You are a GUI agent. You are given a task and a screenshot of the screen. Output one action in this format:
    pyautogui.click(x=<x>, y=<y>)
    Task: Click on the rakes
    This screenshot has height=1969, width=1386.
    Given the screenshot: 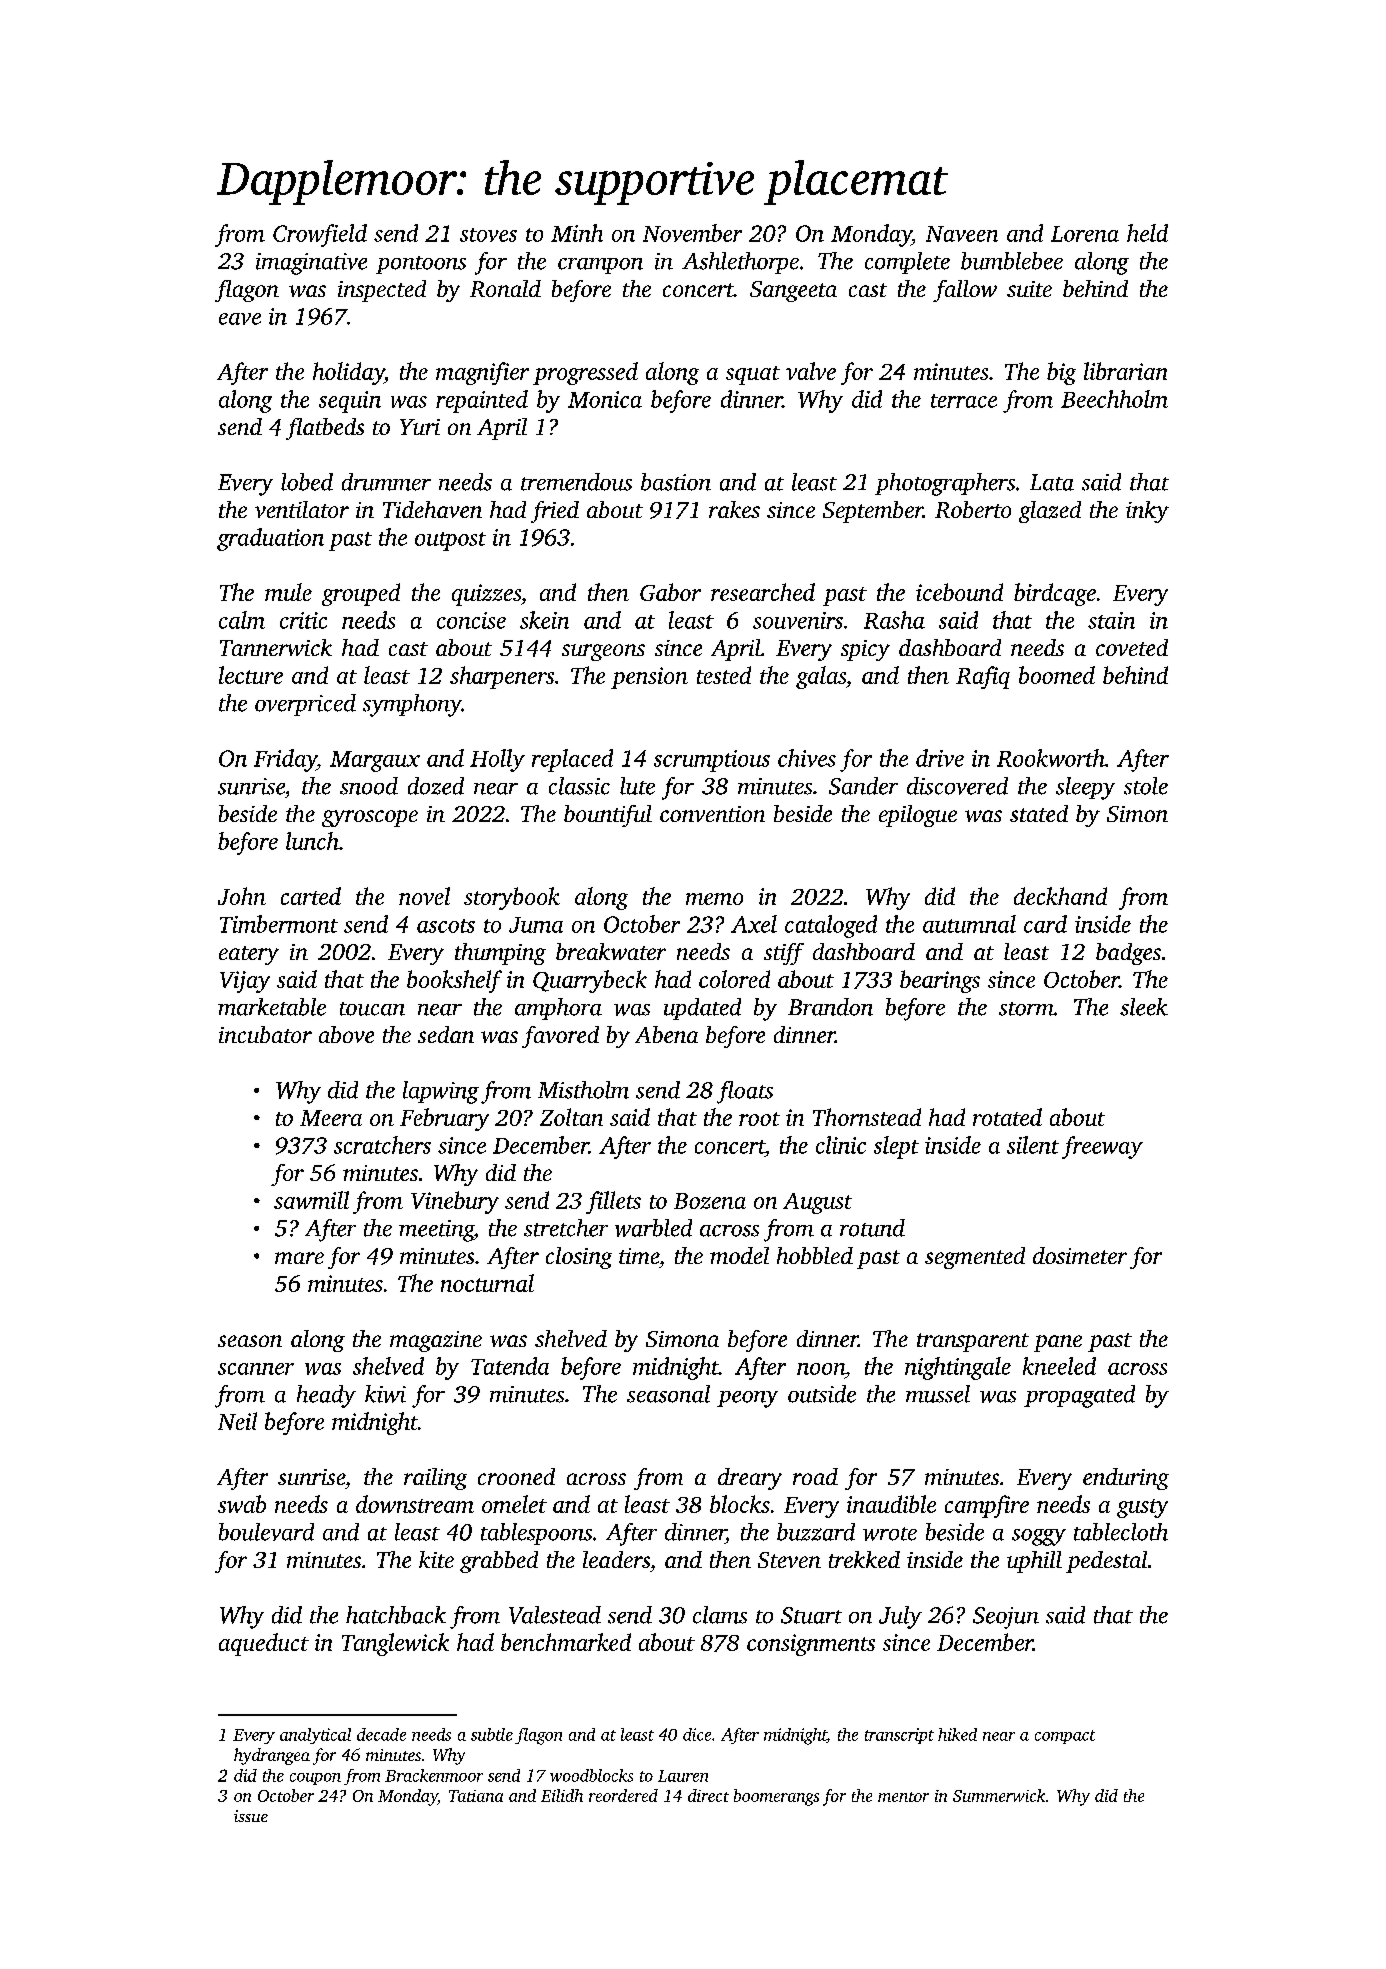 What is the action you would take?
    pyautogui.click(x=734, y=509)
